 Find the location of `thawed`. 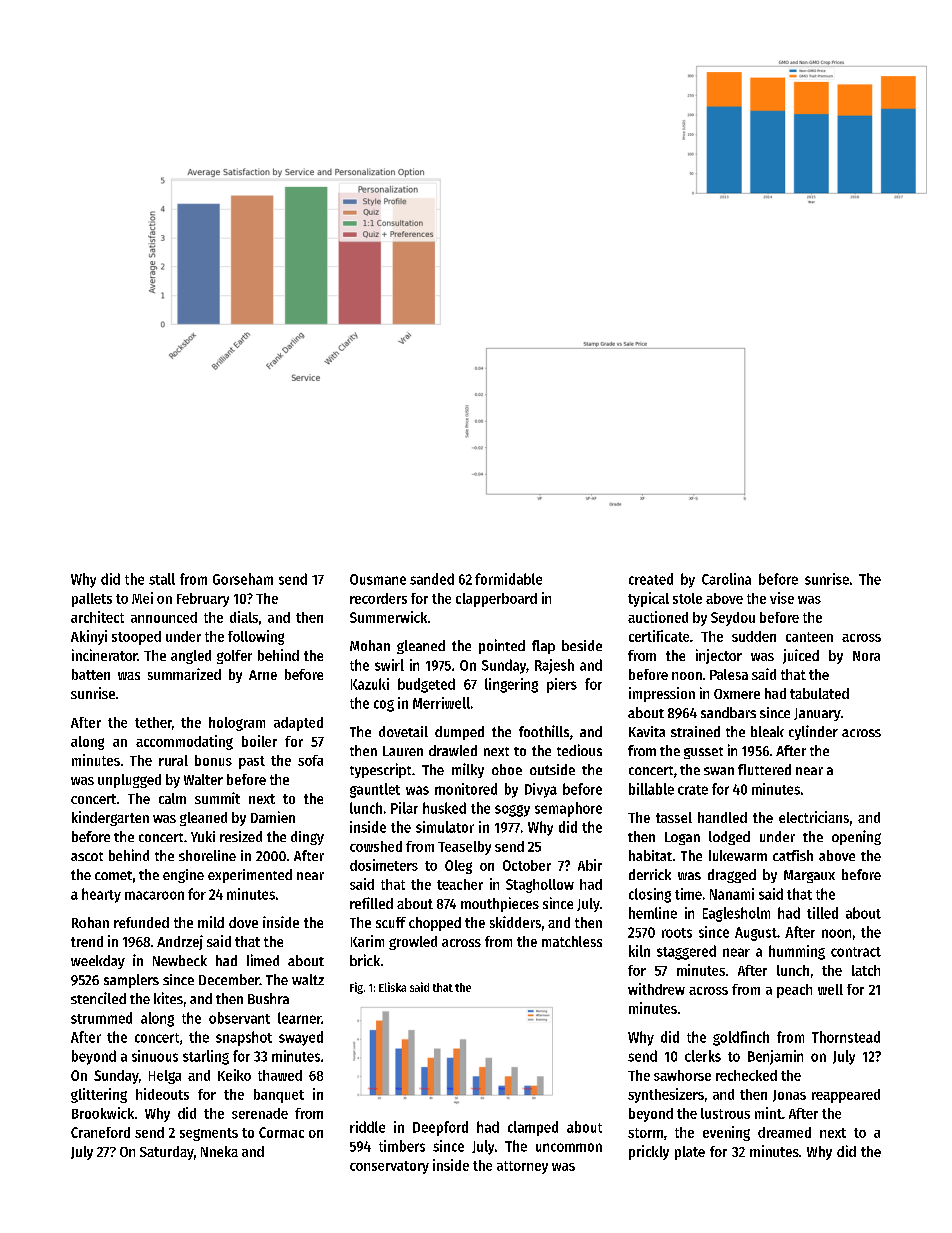

thawed is located at coordinates (280, 1075).
